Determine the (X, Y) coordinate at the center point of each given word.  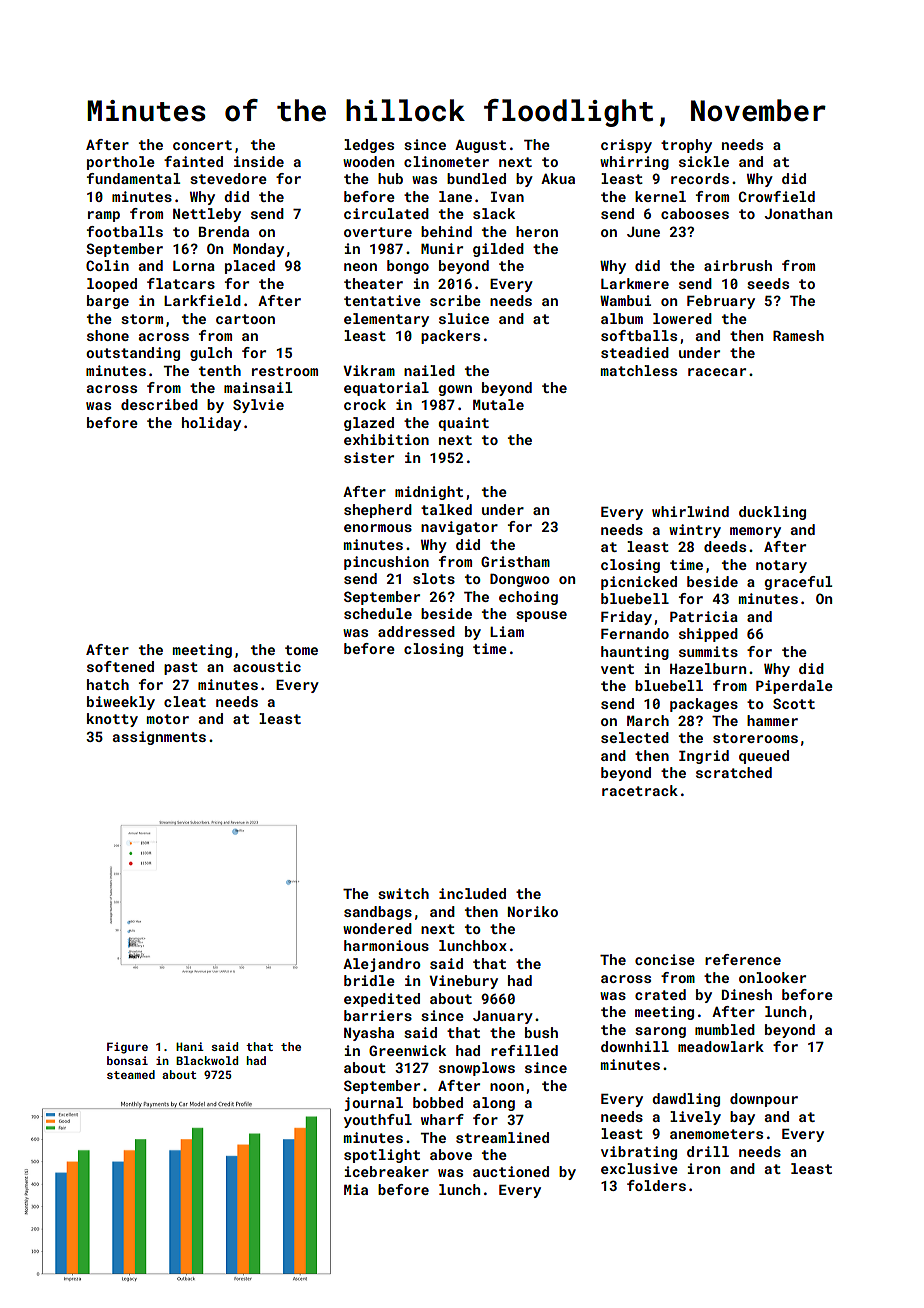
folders (656, 1185)
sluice (464, 318)
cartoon (245, 319)
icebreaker (386, 1171)
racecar (717, 372)
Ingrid (704, 757)
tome (301, 650)
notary (781, 566)
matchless (639, 370)
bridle (369, 980)
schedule (378, 613)
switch (403, 893)
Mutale (498, 404)
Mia (356, 1189)
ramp (104, 216)
